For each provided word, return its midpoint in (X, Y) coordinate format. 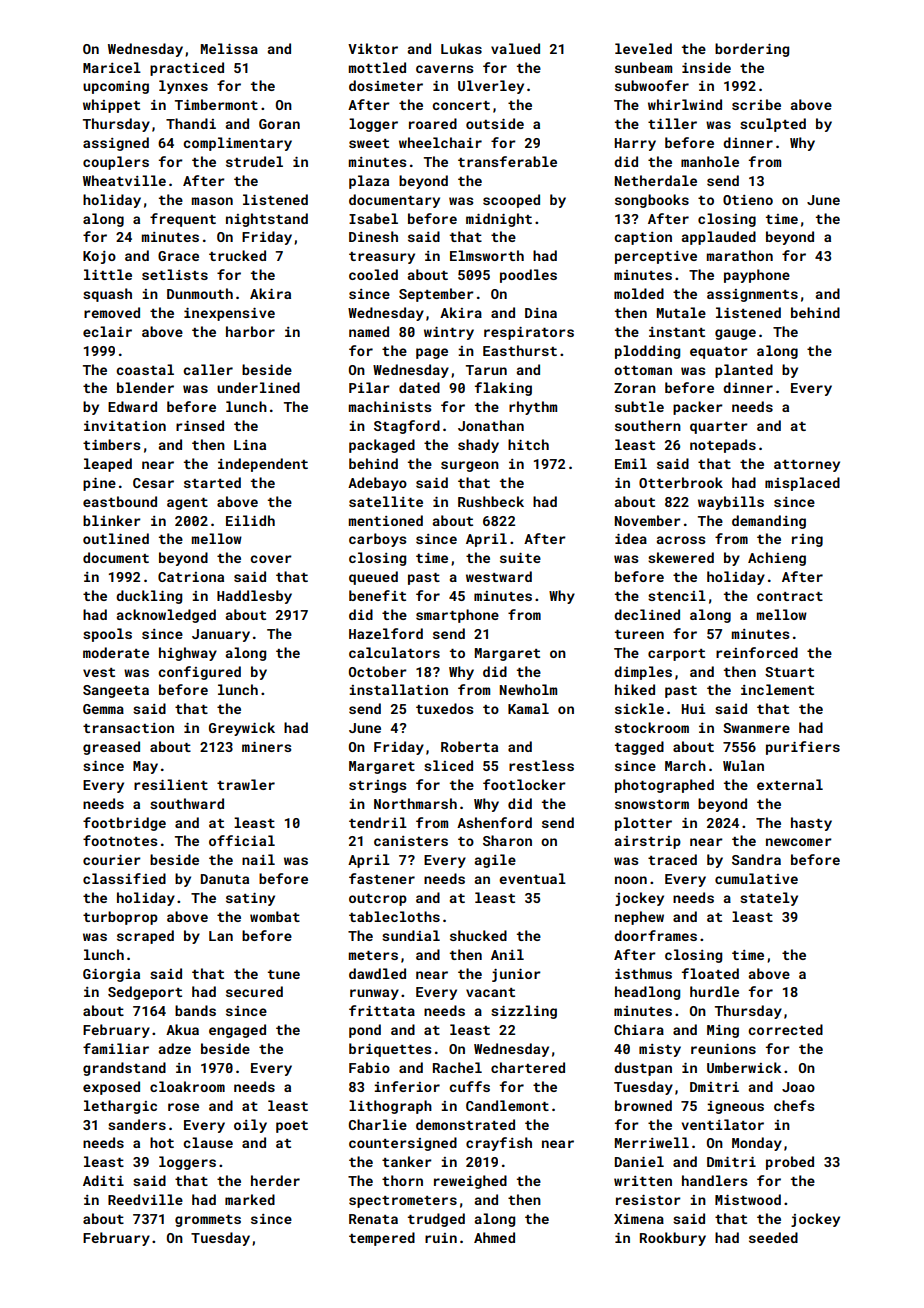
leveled (643, 48)
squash (107, 295)
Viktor (373, 48)
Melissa (229, 48)
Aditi (103, 1180)
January (221, 635)
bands (195, 1010)
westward (499, 576)
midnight (499, 220)
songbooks (652, 201)
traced (672, 859)
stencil (677, 595)
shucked (478, 935)
